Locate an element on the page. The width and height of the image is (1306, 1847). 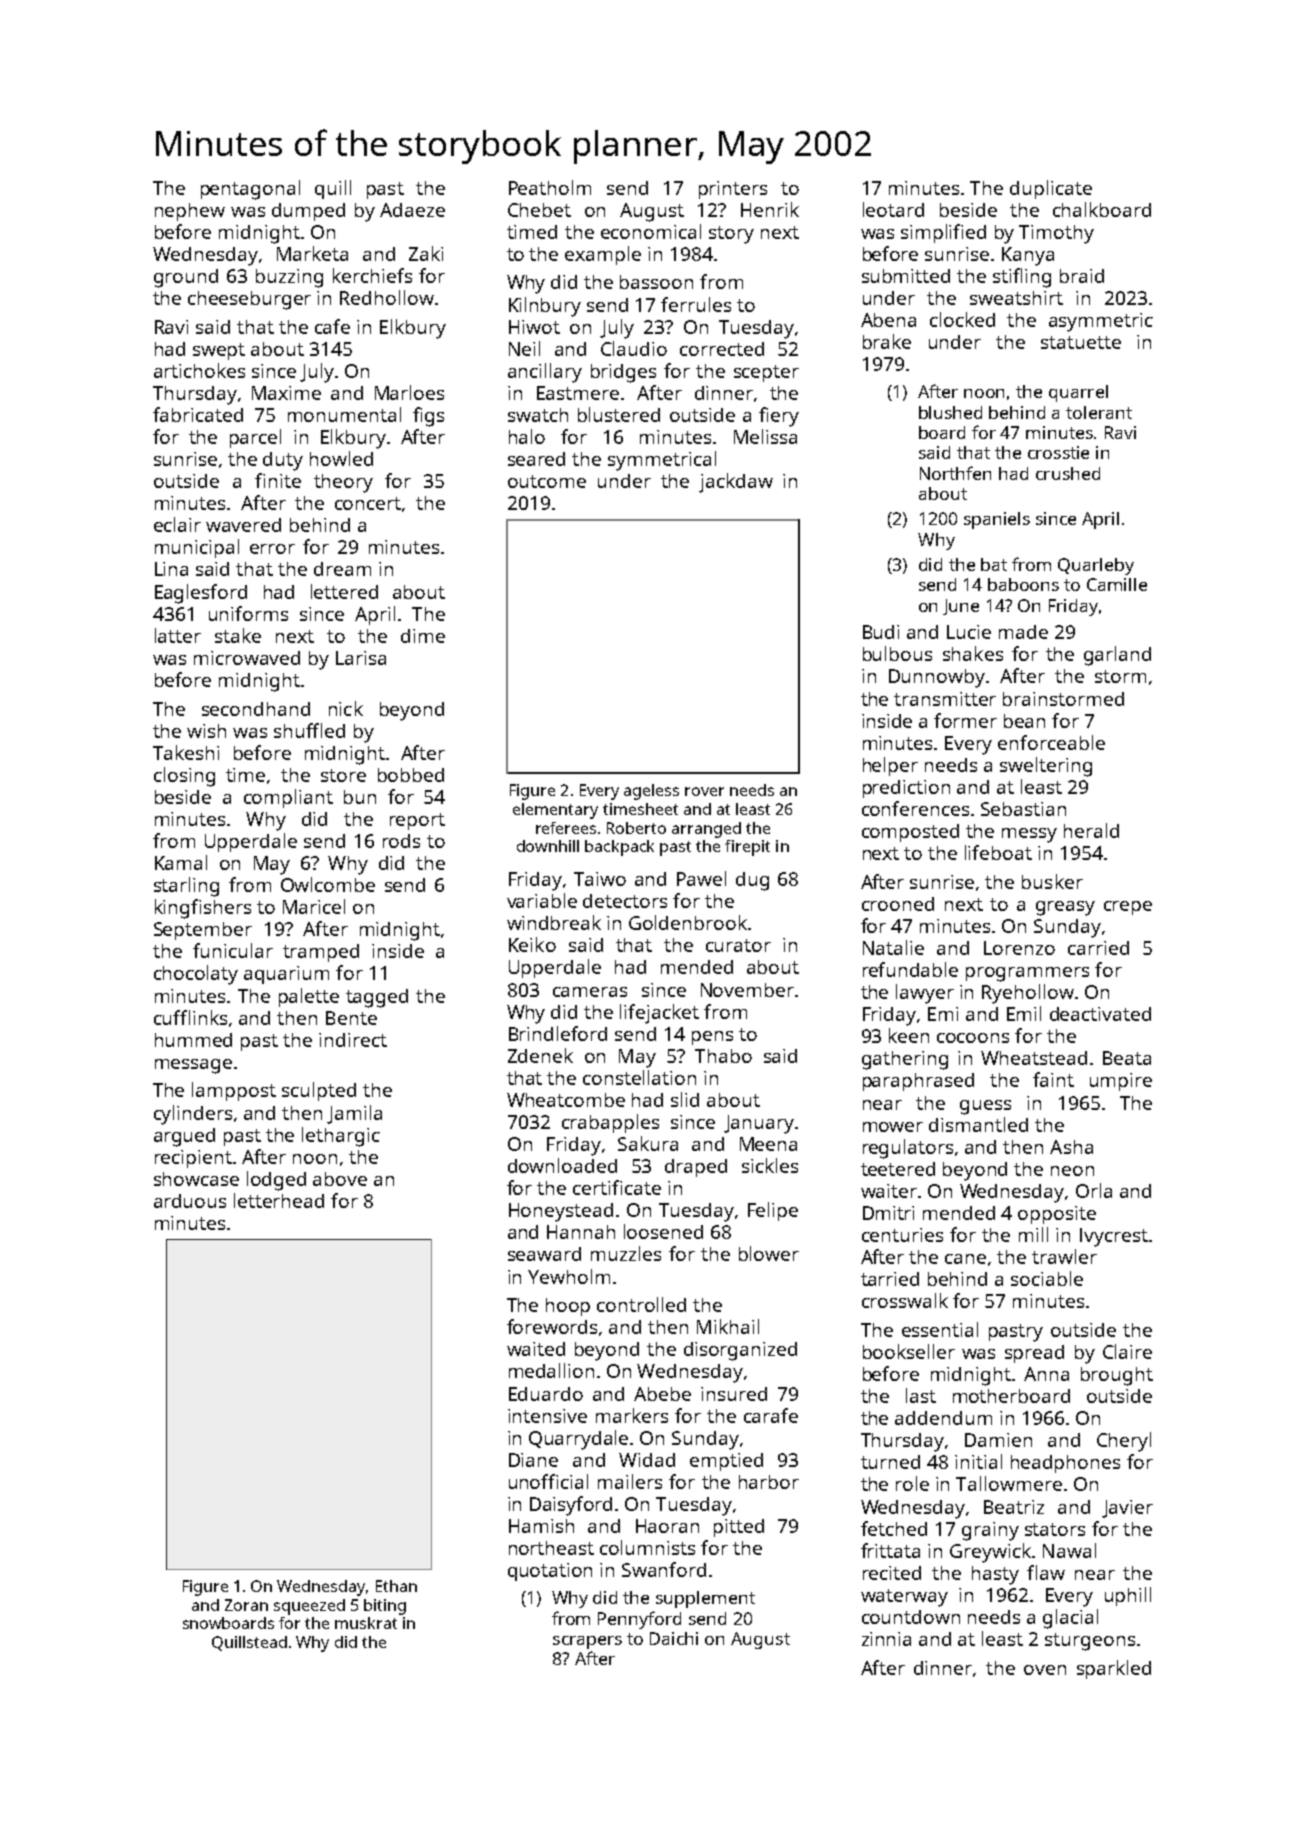
scrapers is located at coordinates (587, 1642).
